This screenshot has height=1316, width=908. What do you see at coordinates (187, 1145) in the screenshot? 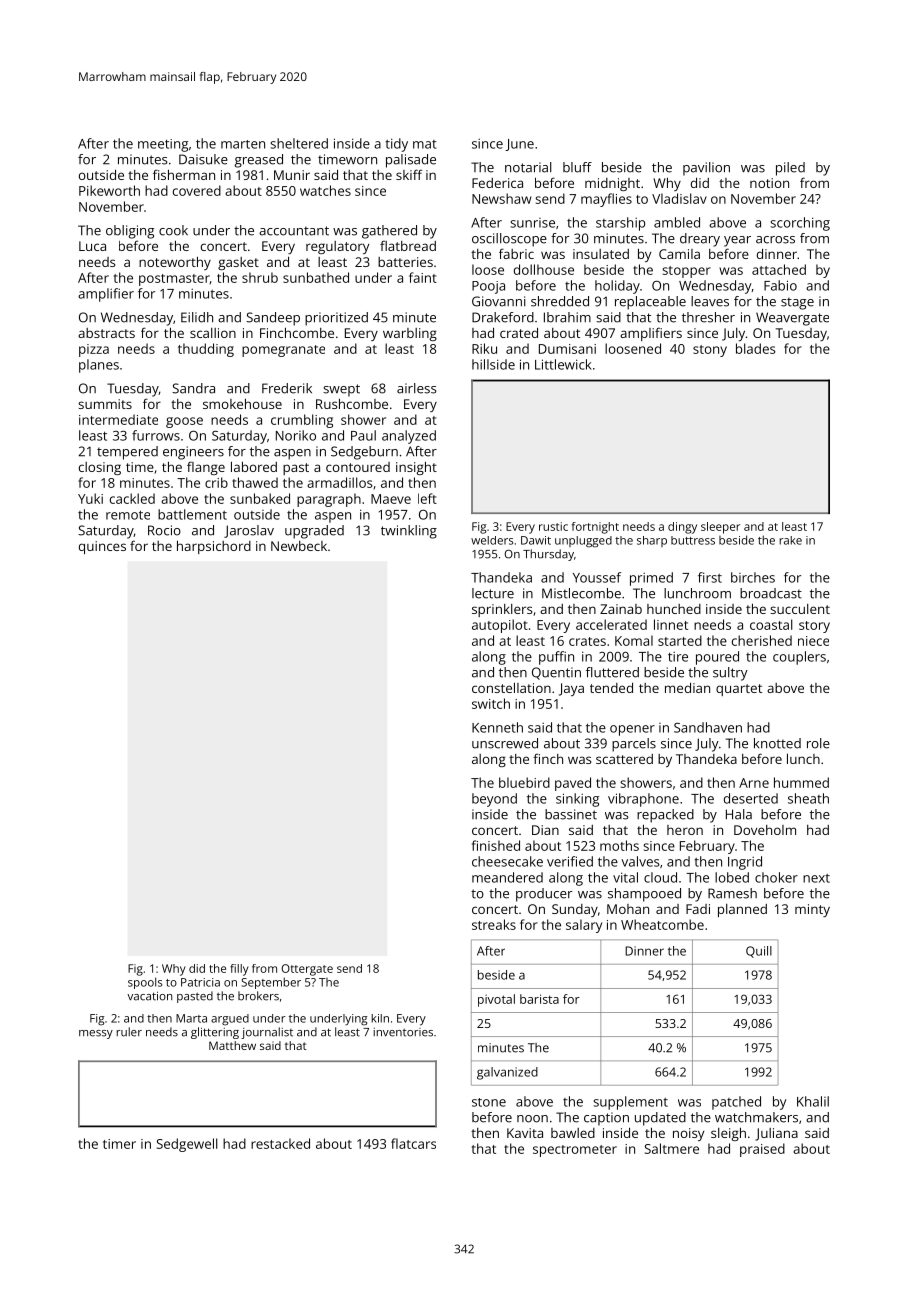
I see `Sedgewell` at bounding box center [187, 1145].
